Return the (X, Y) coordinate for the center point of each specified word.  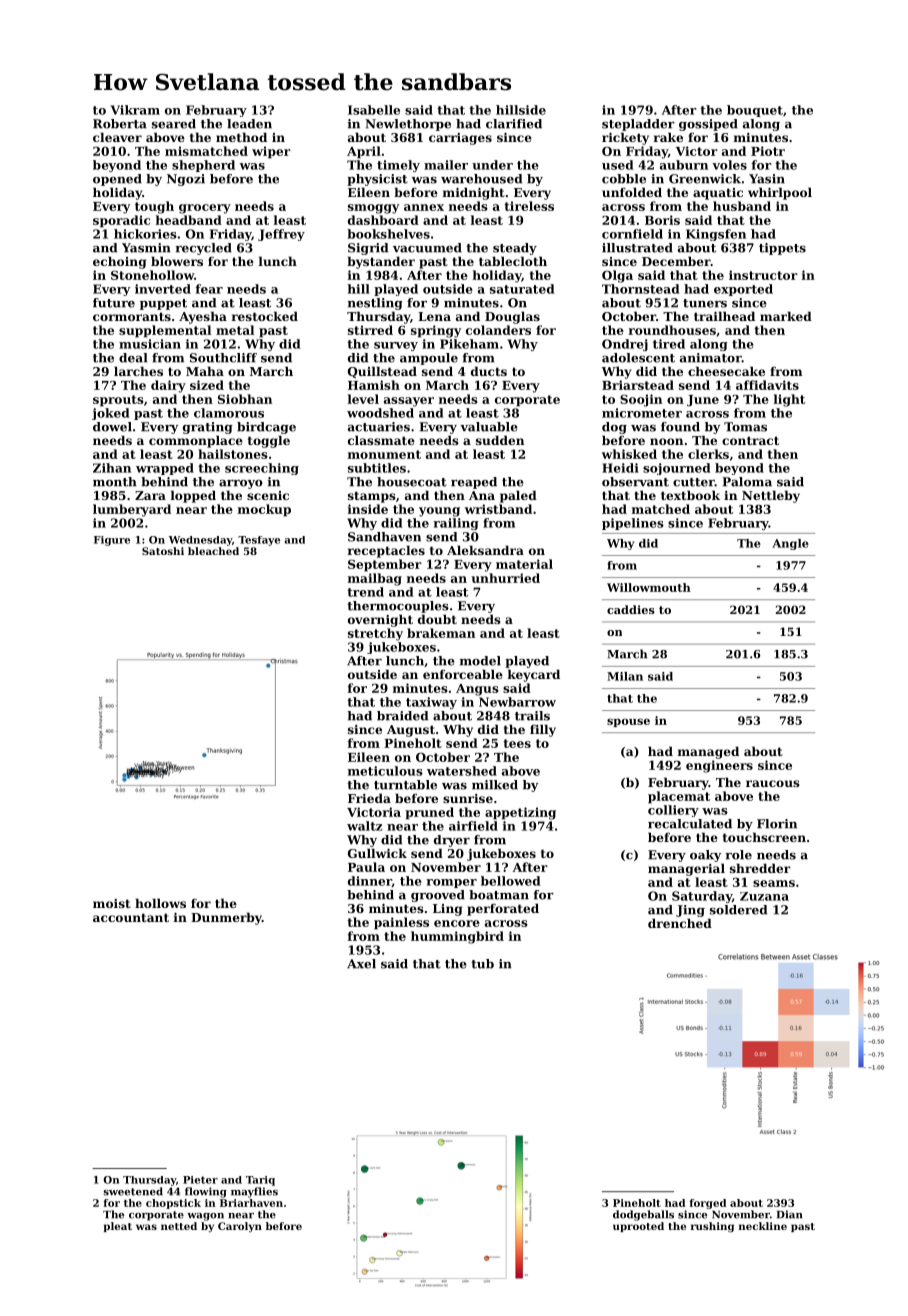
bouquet (755, 111)
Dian (790, 1214)
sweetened (133, 1191)
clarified (514, 124)
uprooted (638, 1227)
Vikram (135, 110)
